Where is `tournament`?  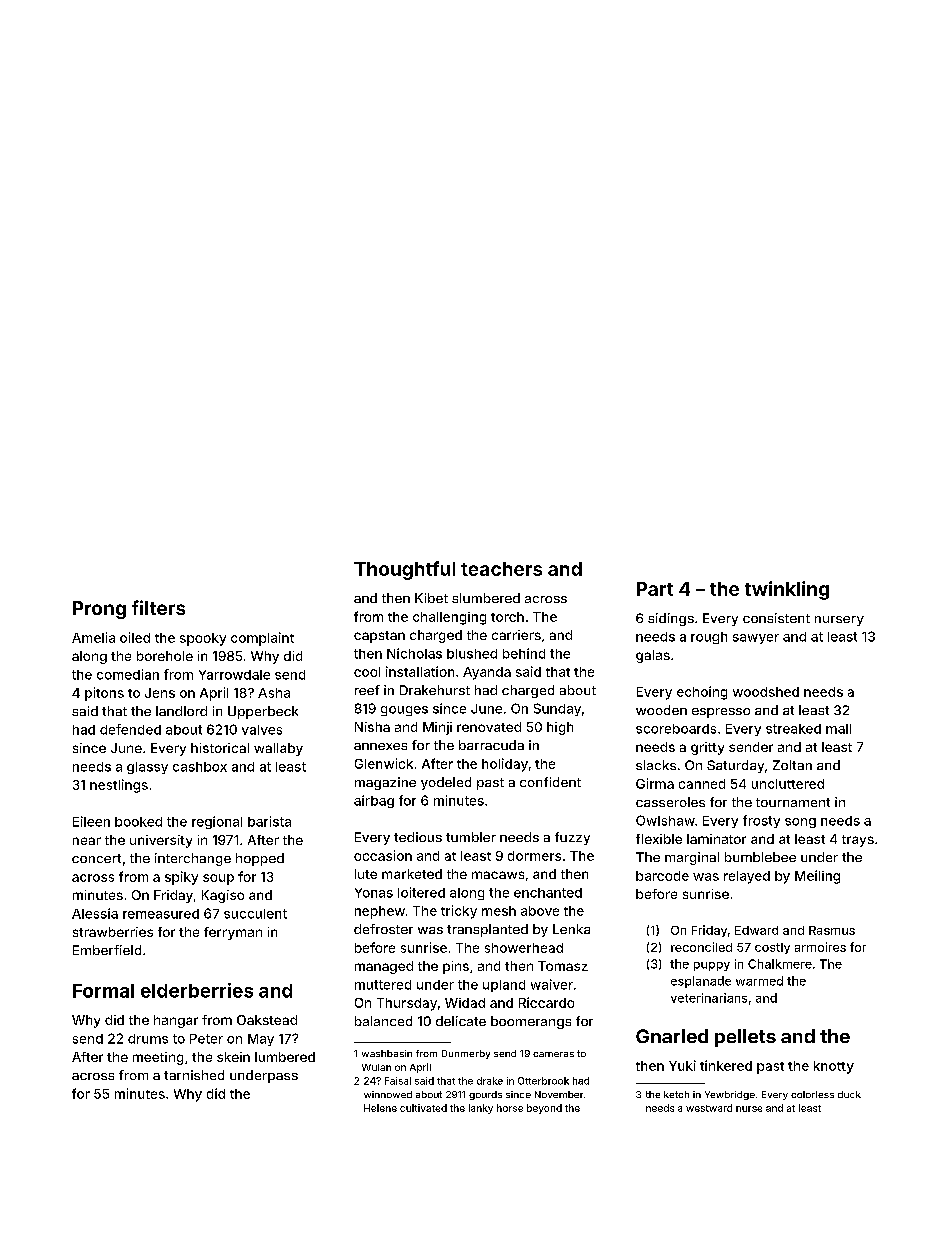
tournament is located at coordinates (793, 802).
